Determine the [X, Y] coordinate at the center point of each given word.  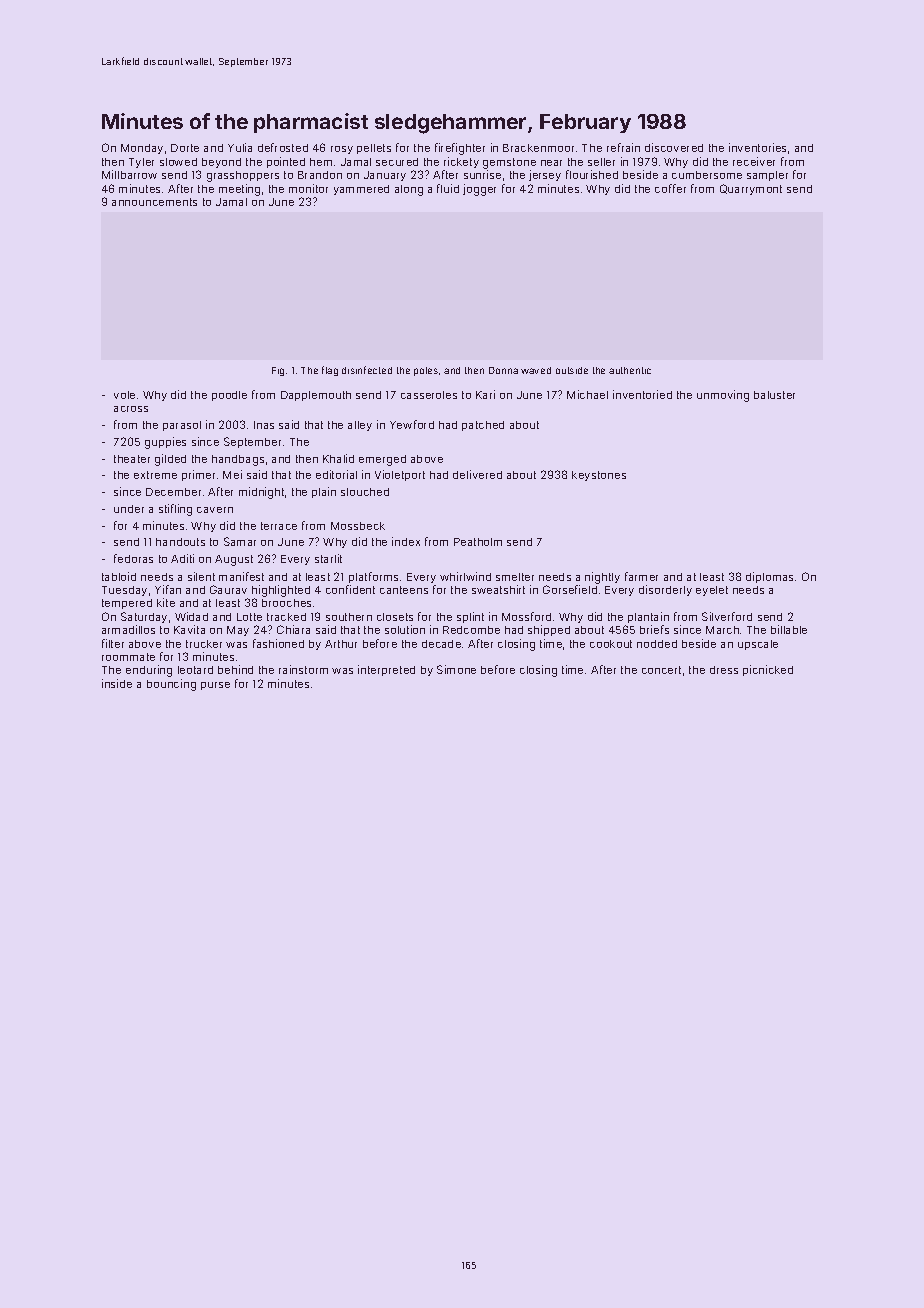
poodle [229, 396]
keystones [599, 476]
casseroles [429, 395]
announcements [154, 202]
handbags [238, 460]
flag [330, 371]
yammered [361, 190]
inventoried [642, 394]
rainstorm [303, 669]
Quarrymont [751, 189]
